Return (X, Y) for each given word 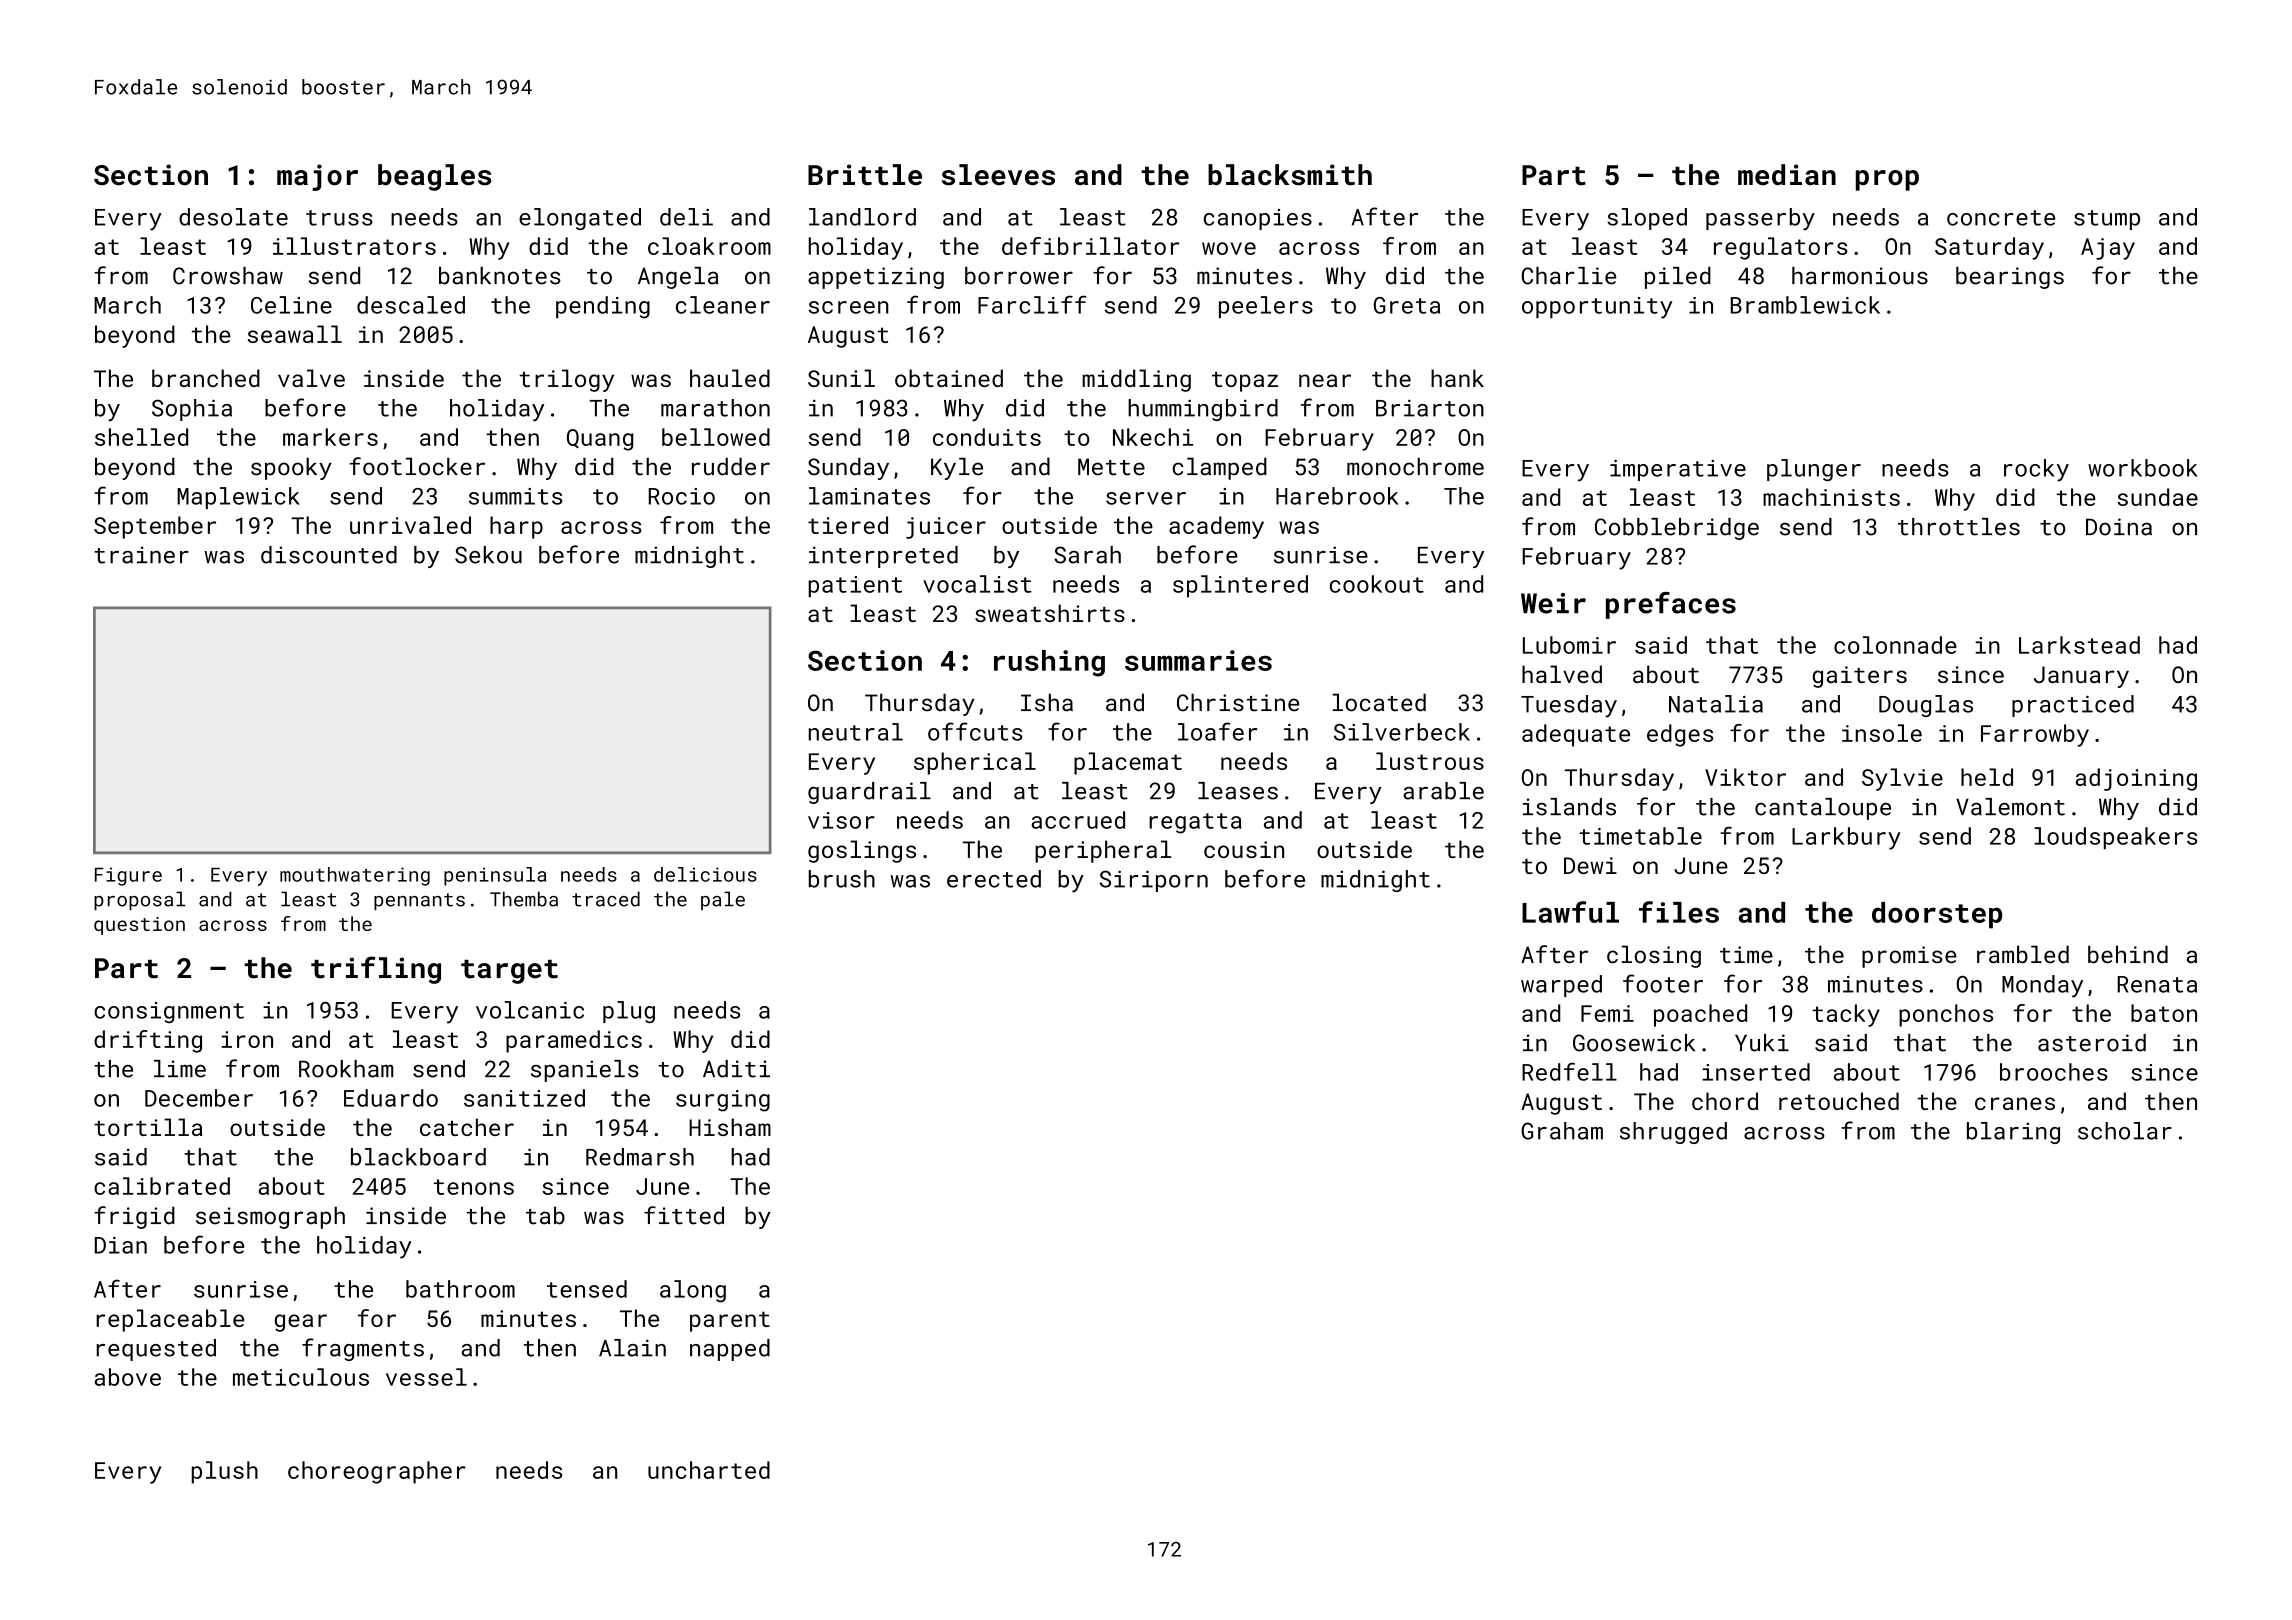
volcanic (530, 1010)
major (317, 177)
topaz (1245, 382)
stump (2107, 220)
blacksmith (1290, 175)
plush (225, 1472)
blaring (2013, 1133)
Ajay (2108, 249)
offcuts (975, 731)
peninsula (495, 876)
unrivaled (410, 525)
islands (1569, 807)
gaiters (1860, 677)
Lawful (1570, 912)
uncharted (709, 1470)
